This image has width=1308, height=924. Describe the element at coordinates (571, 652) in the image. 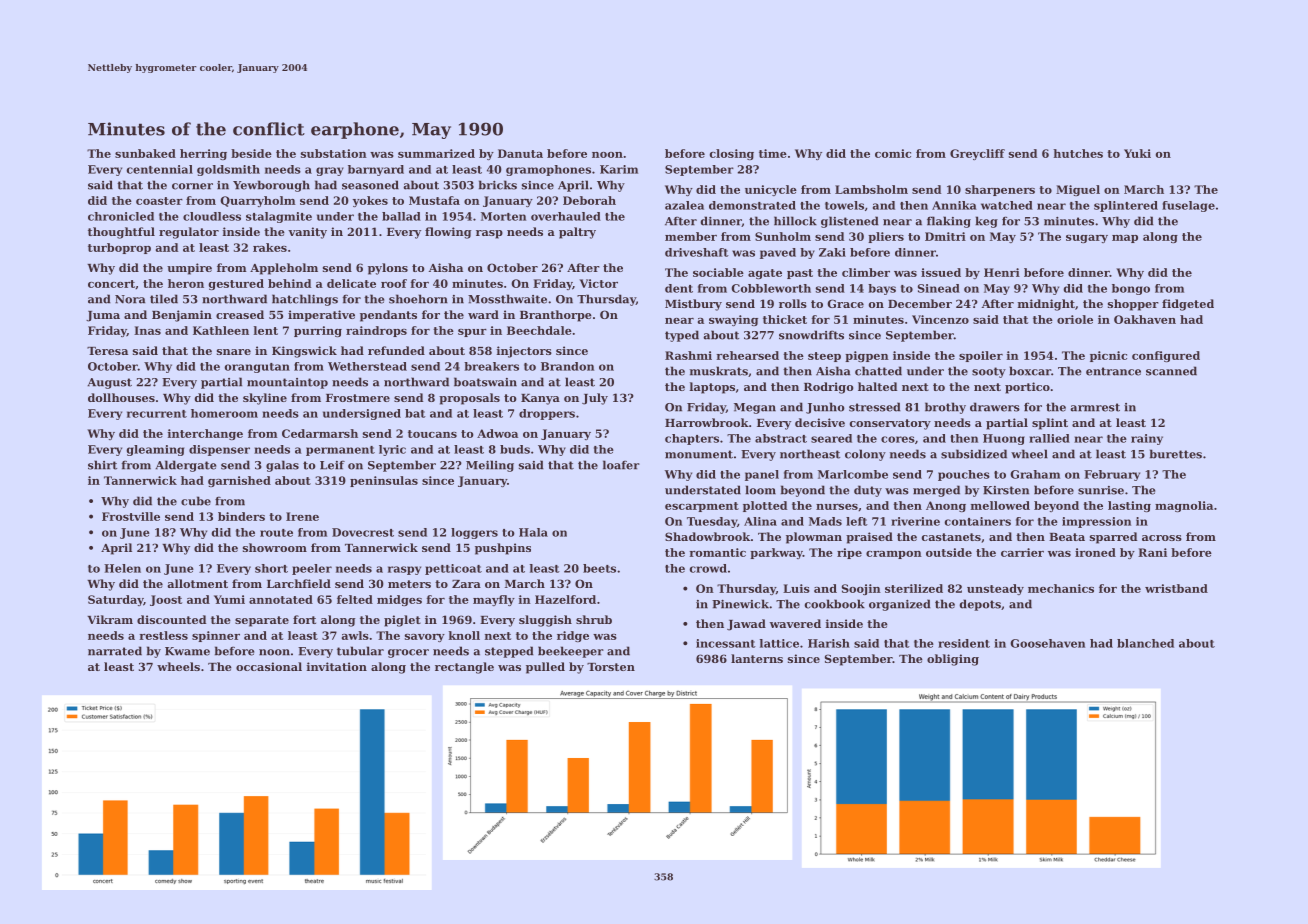

I see `beekeeper` at that location.
